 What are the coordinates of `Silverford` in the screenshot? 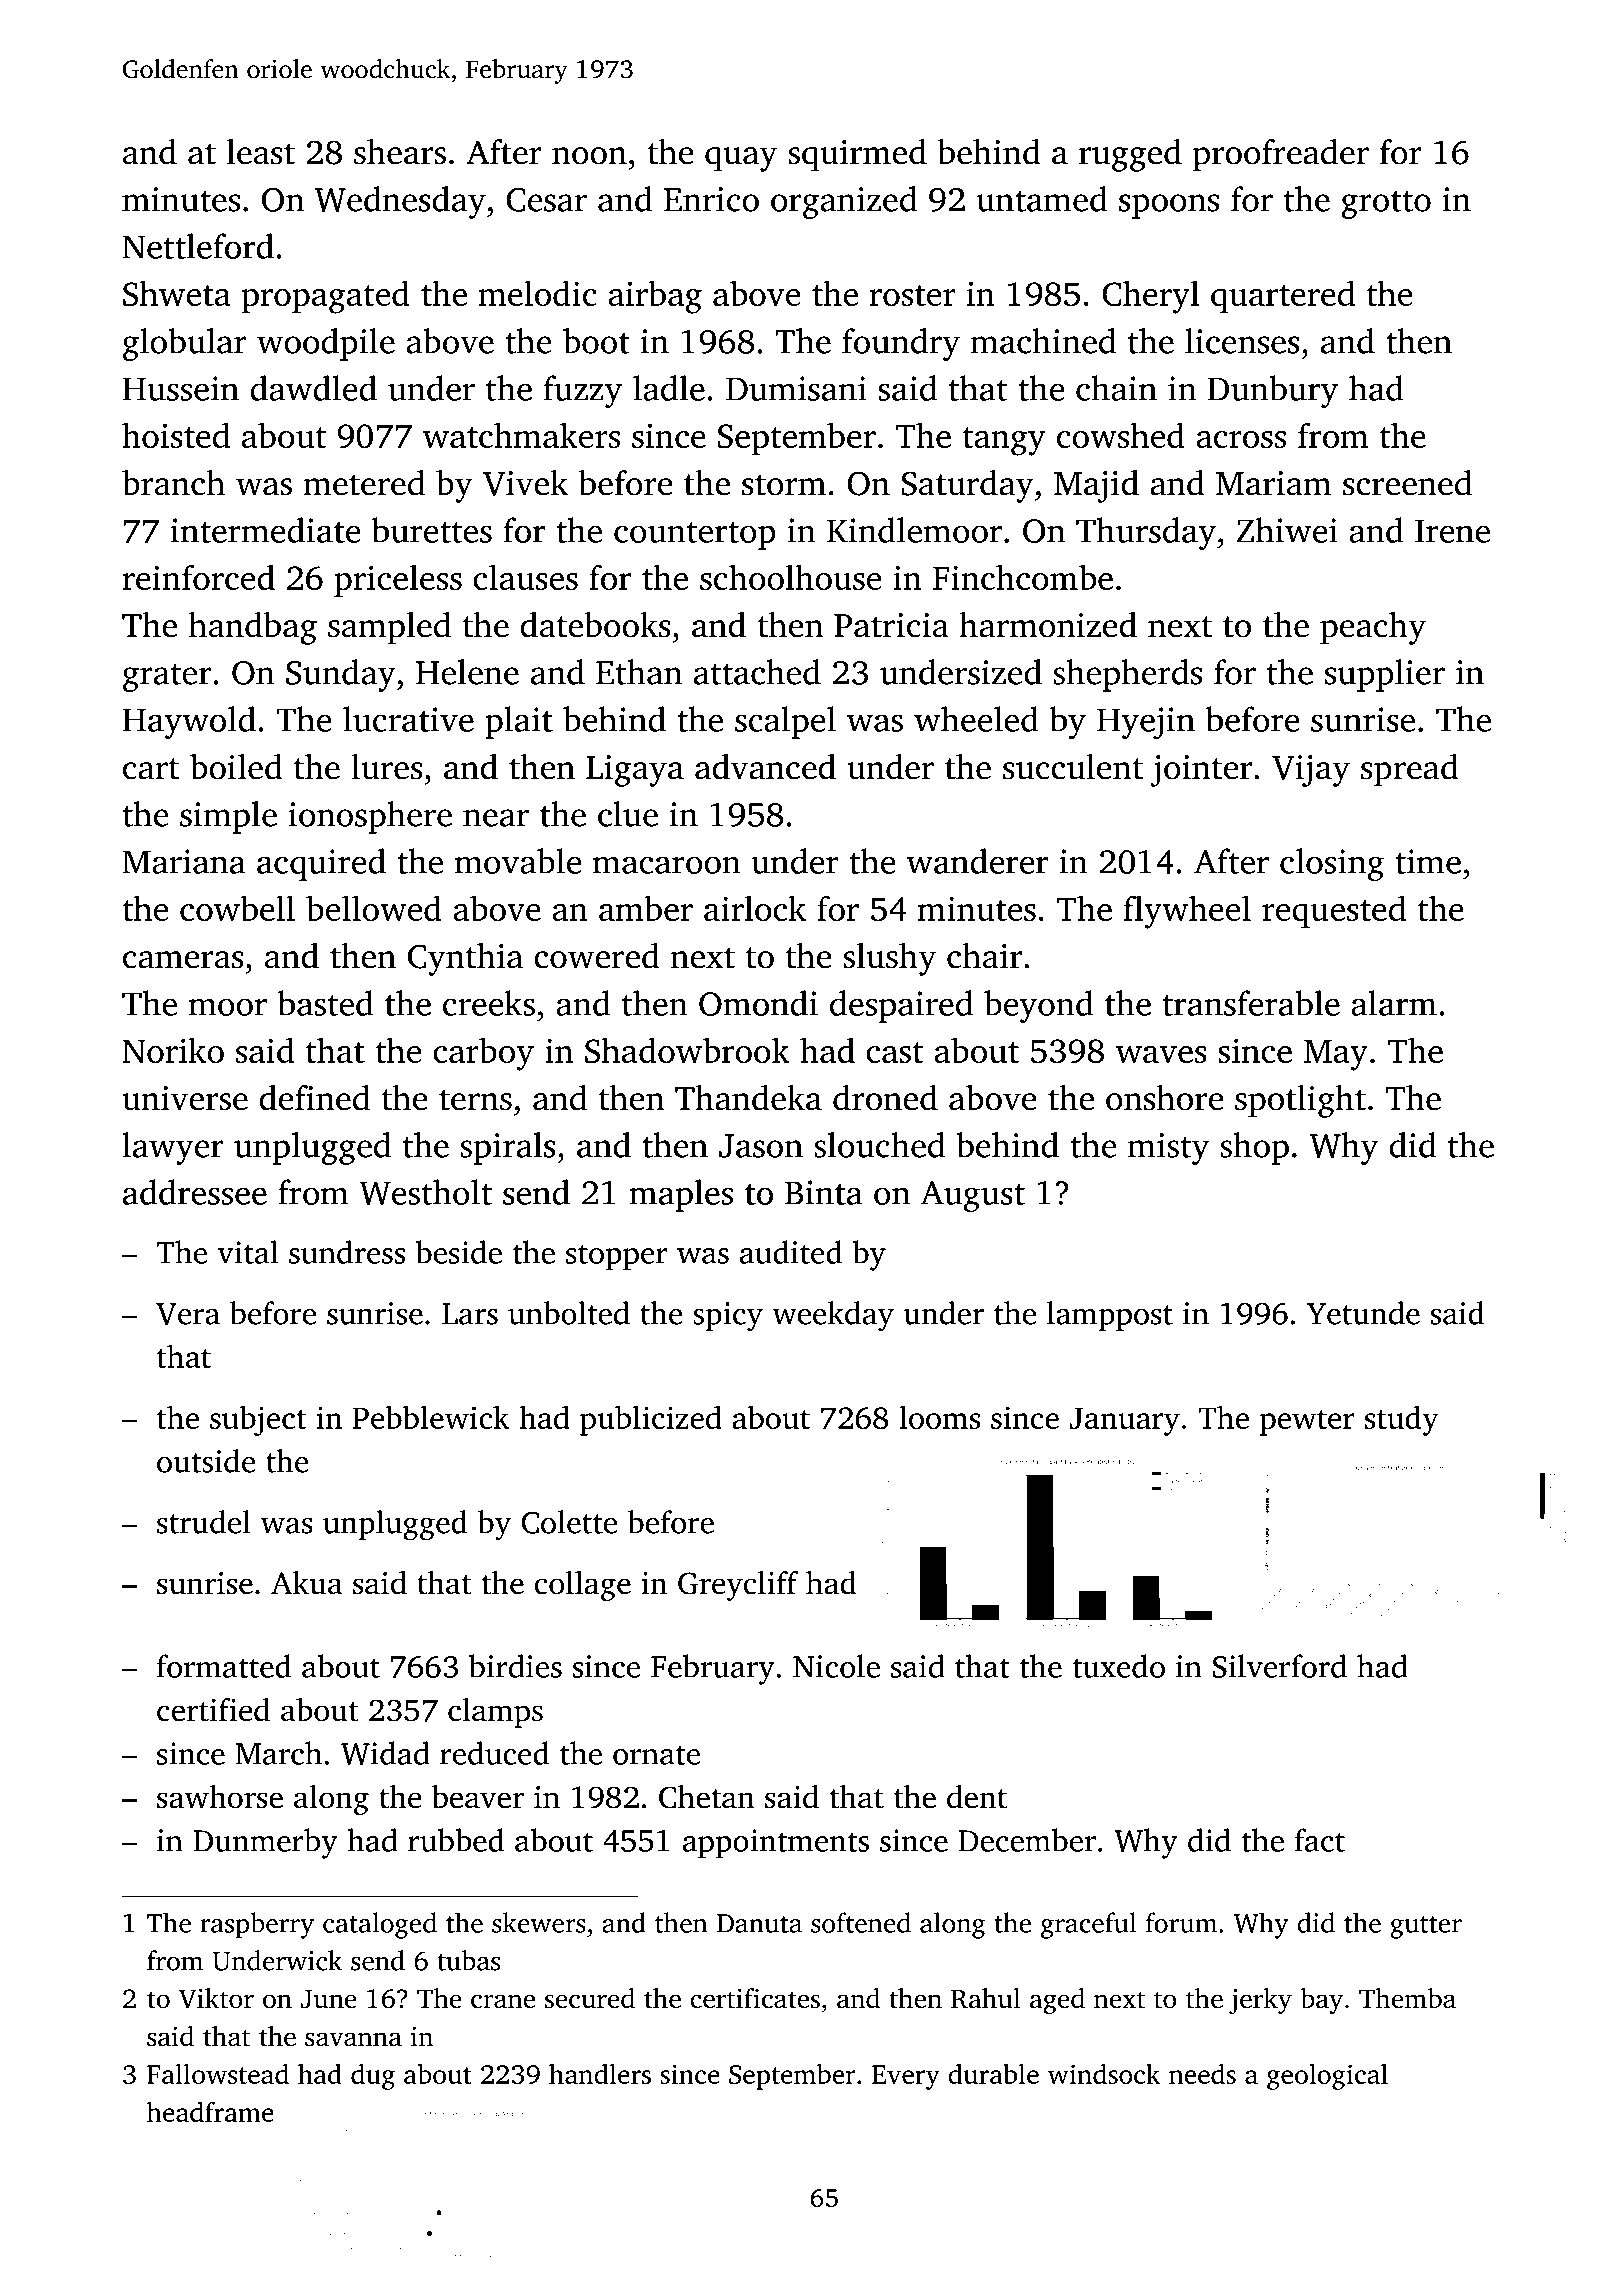 It's located at (1279, 1666).
